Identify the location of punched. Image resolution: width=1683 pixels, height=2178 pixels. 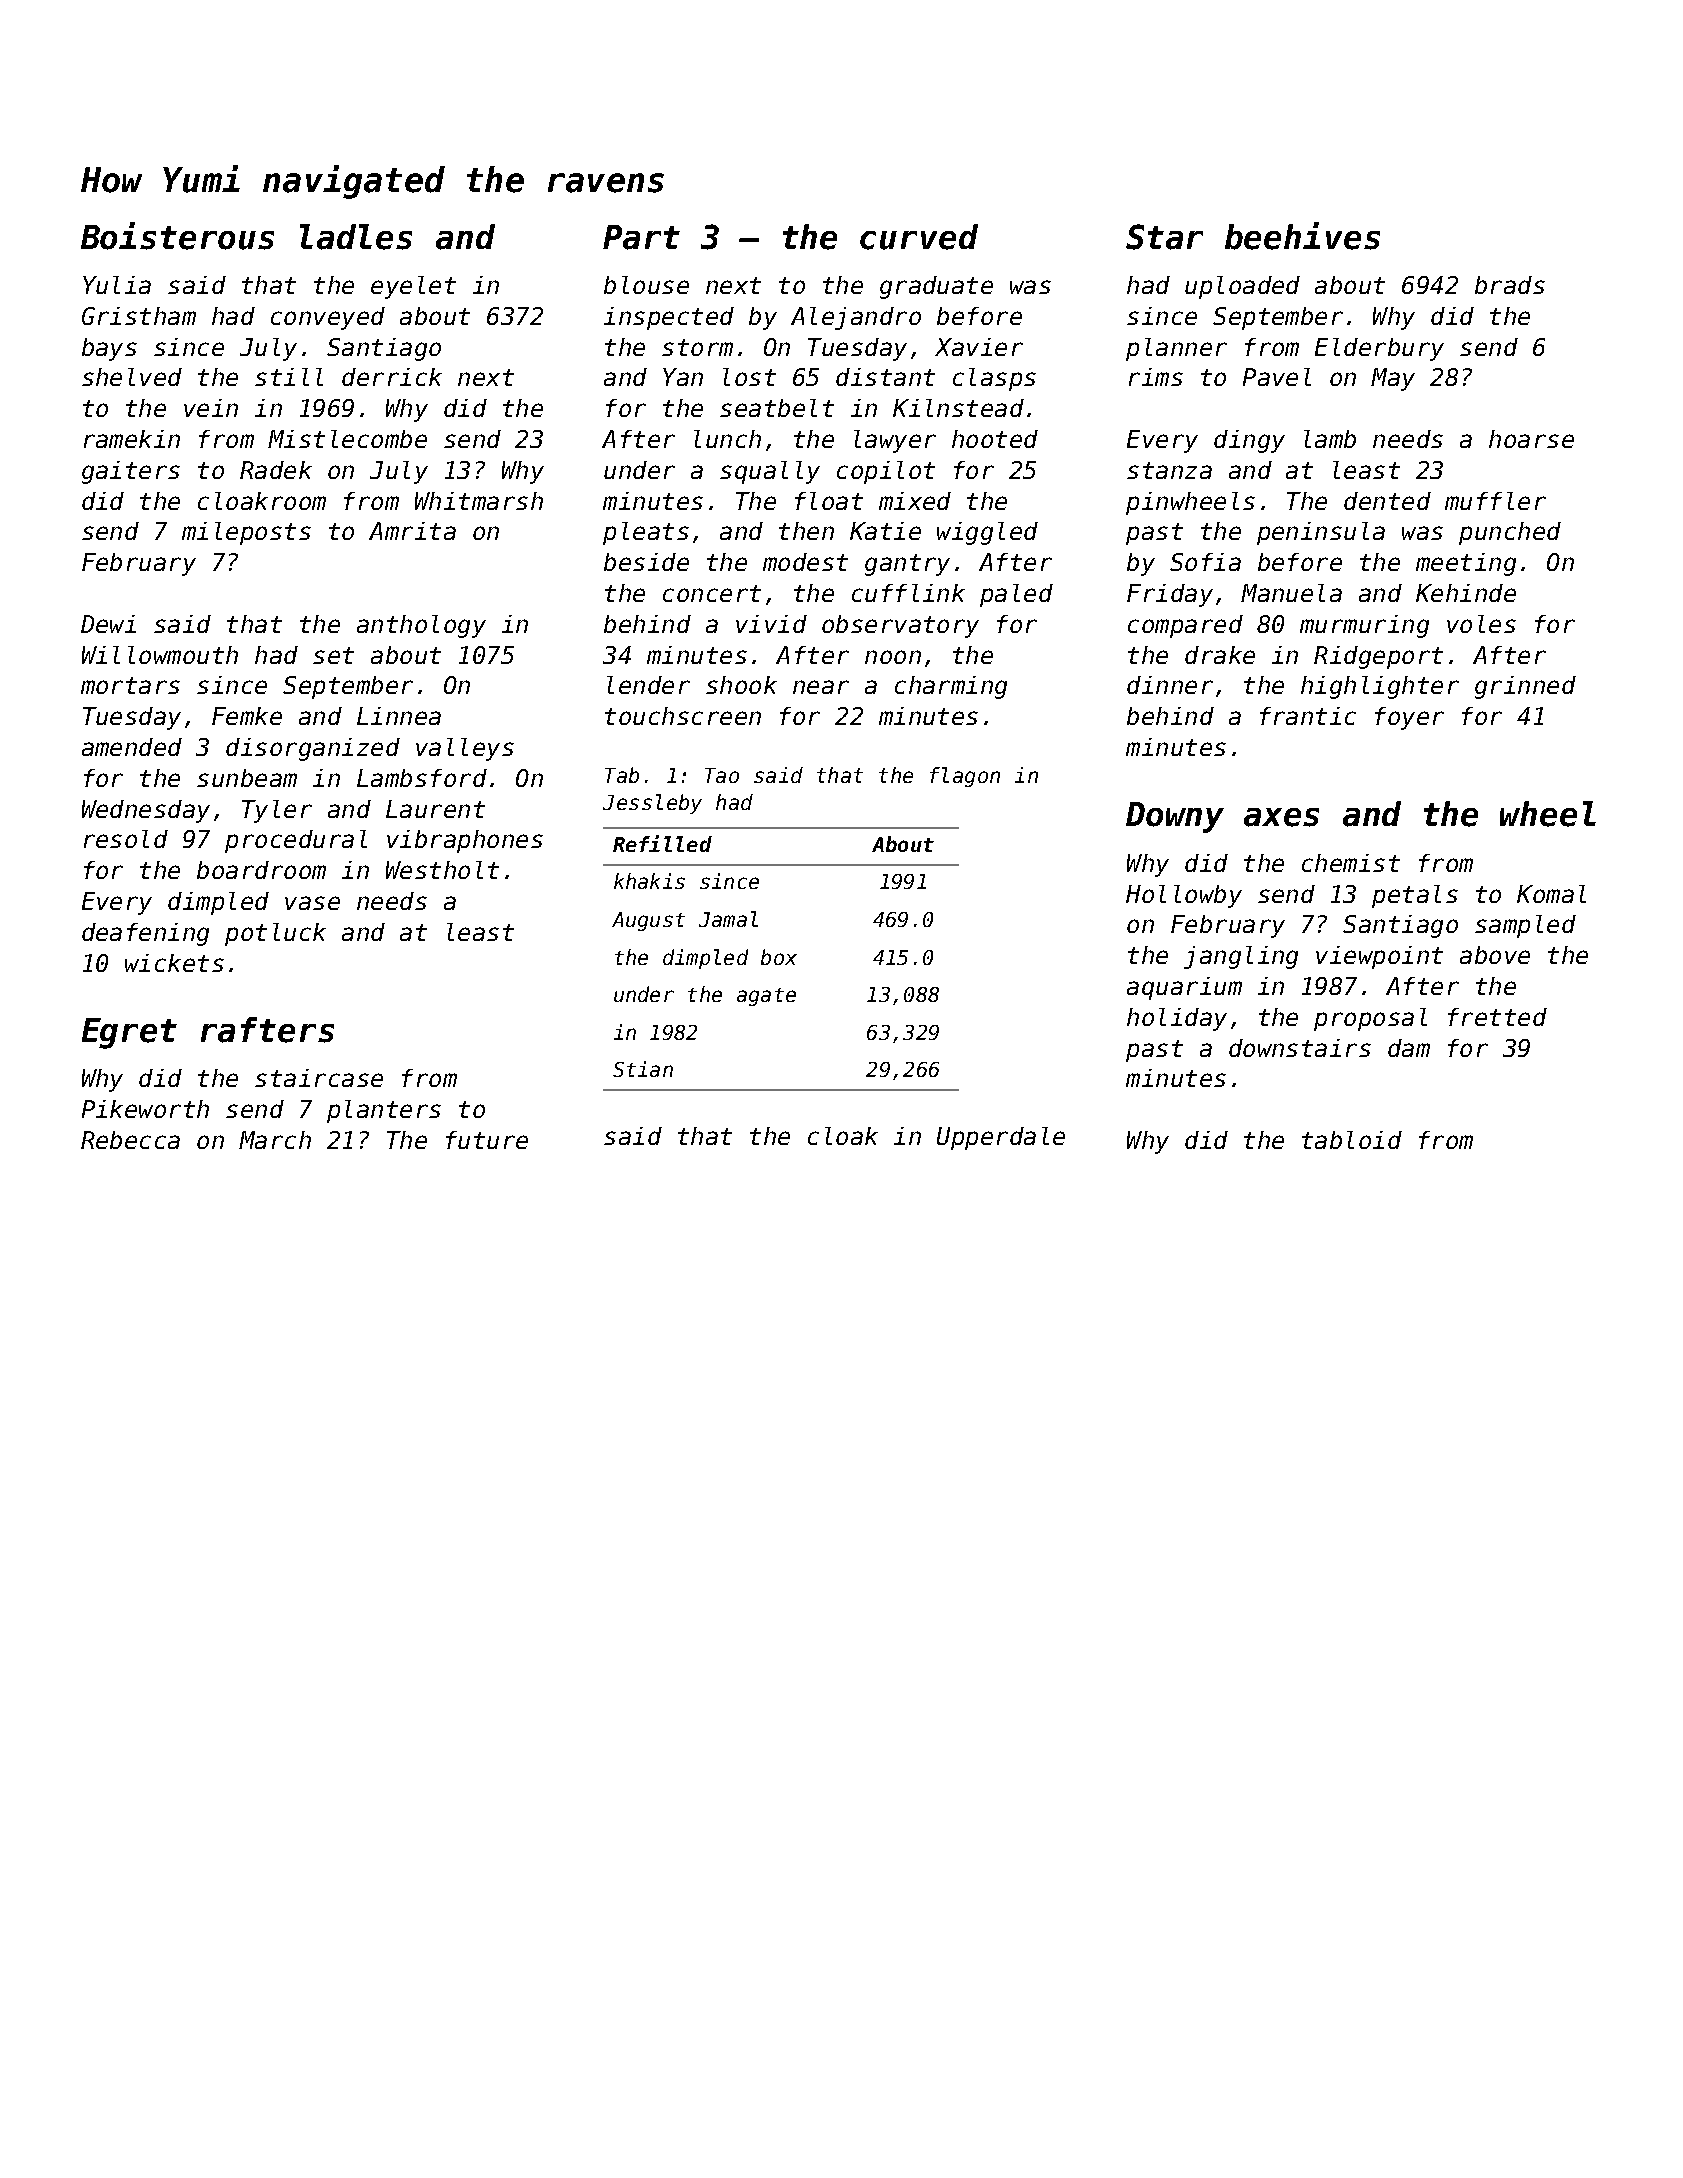
(1510, 533).
